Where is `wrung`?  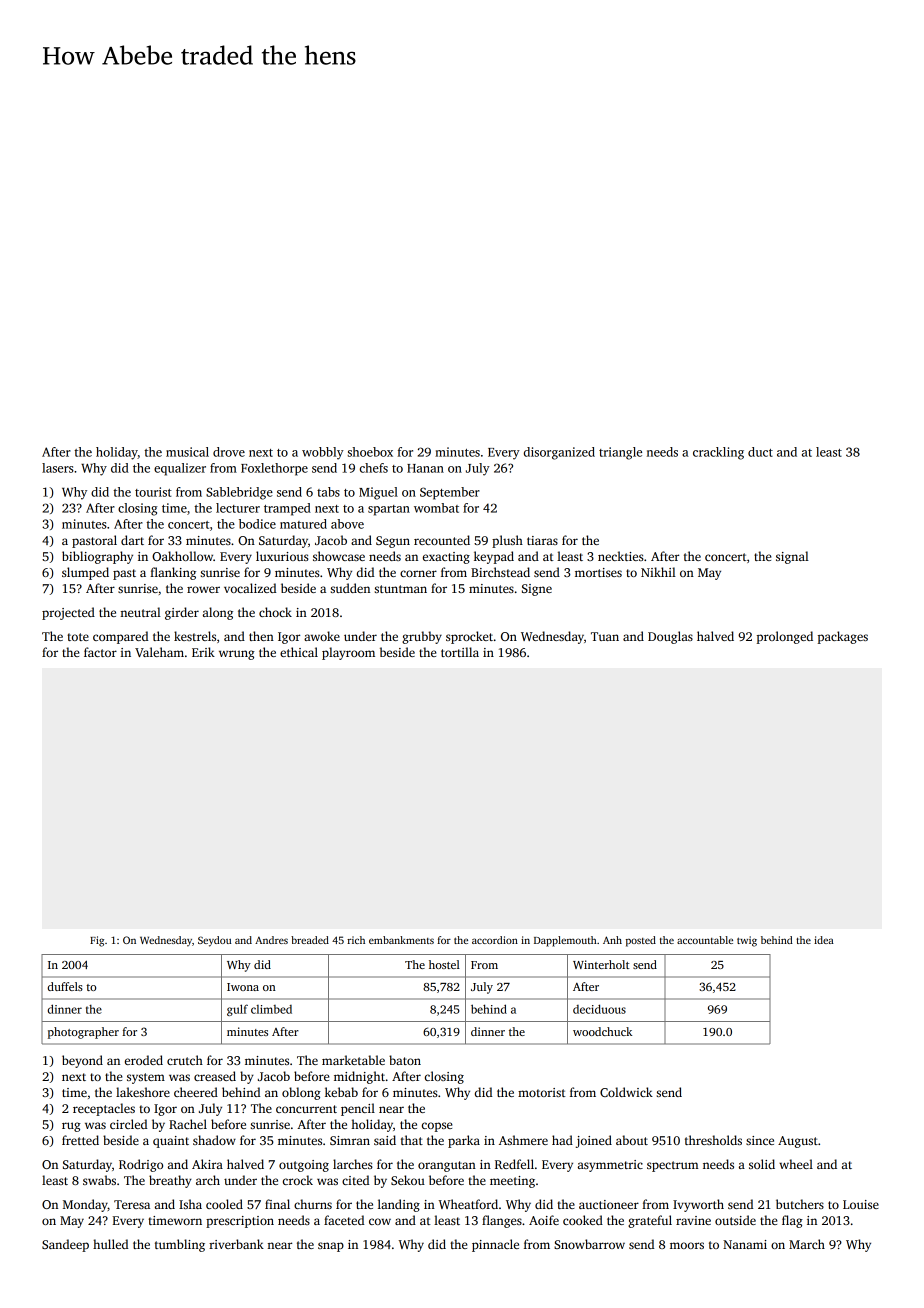
wrung is located at coordinates (237, 655).
